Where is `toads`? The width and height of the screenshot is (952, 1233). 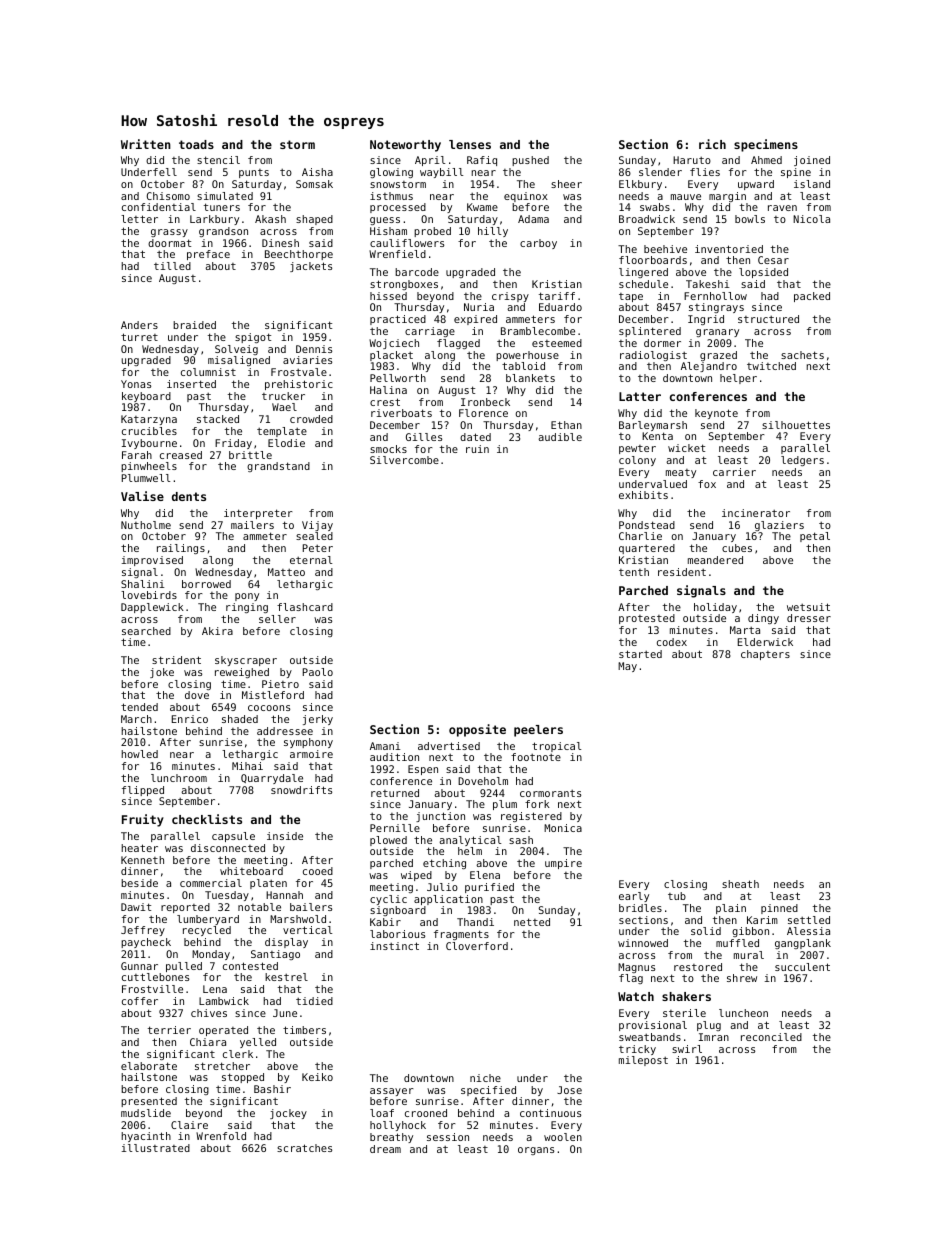
toads is located at coordinates (196, 144).
